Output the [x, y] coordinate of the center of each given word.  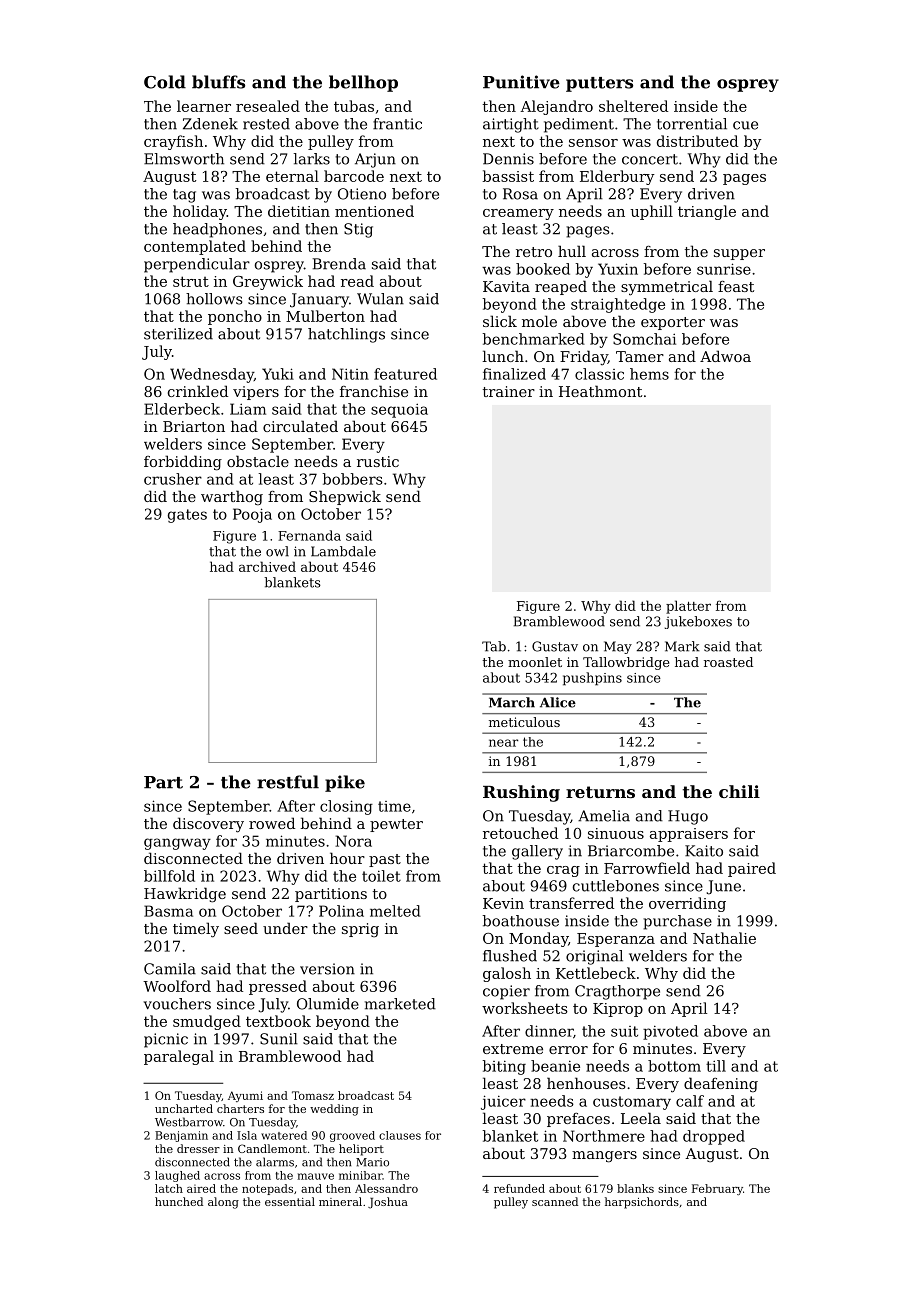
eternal [292, 176]
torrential [692, 124]
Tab [494, 646]
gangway [177, 844]
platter [688, 607]
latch [169, 1188]
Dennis [508, 159]
